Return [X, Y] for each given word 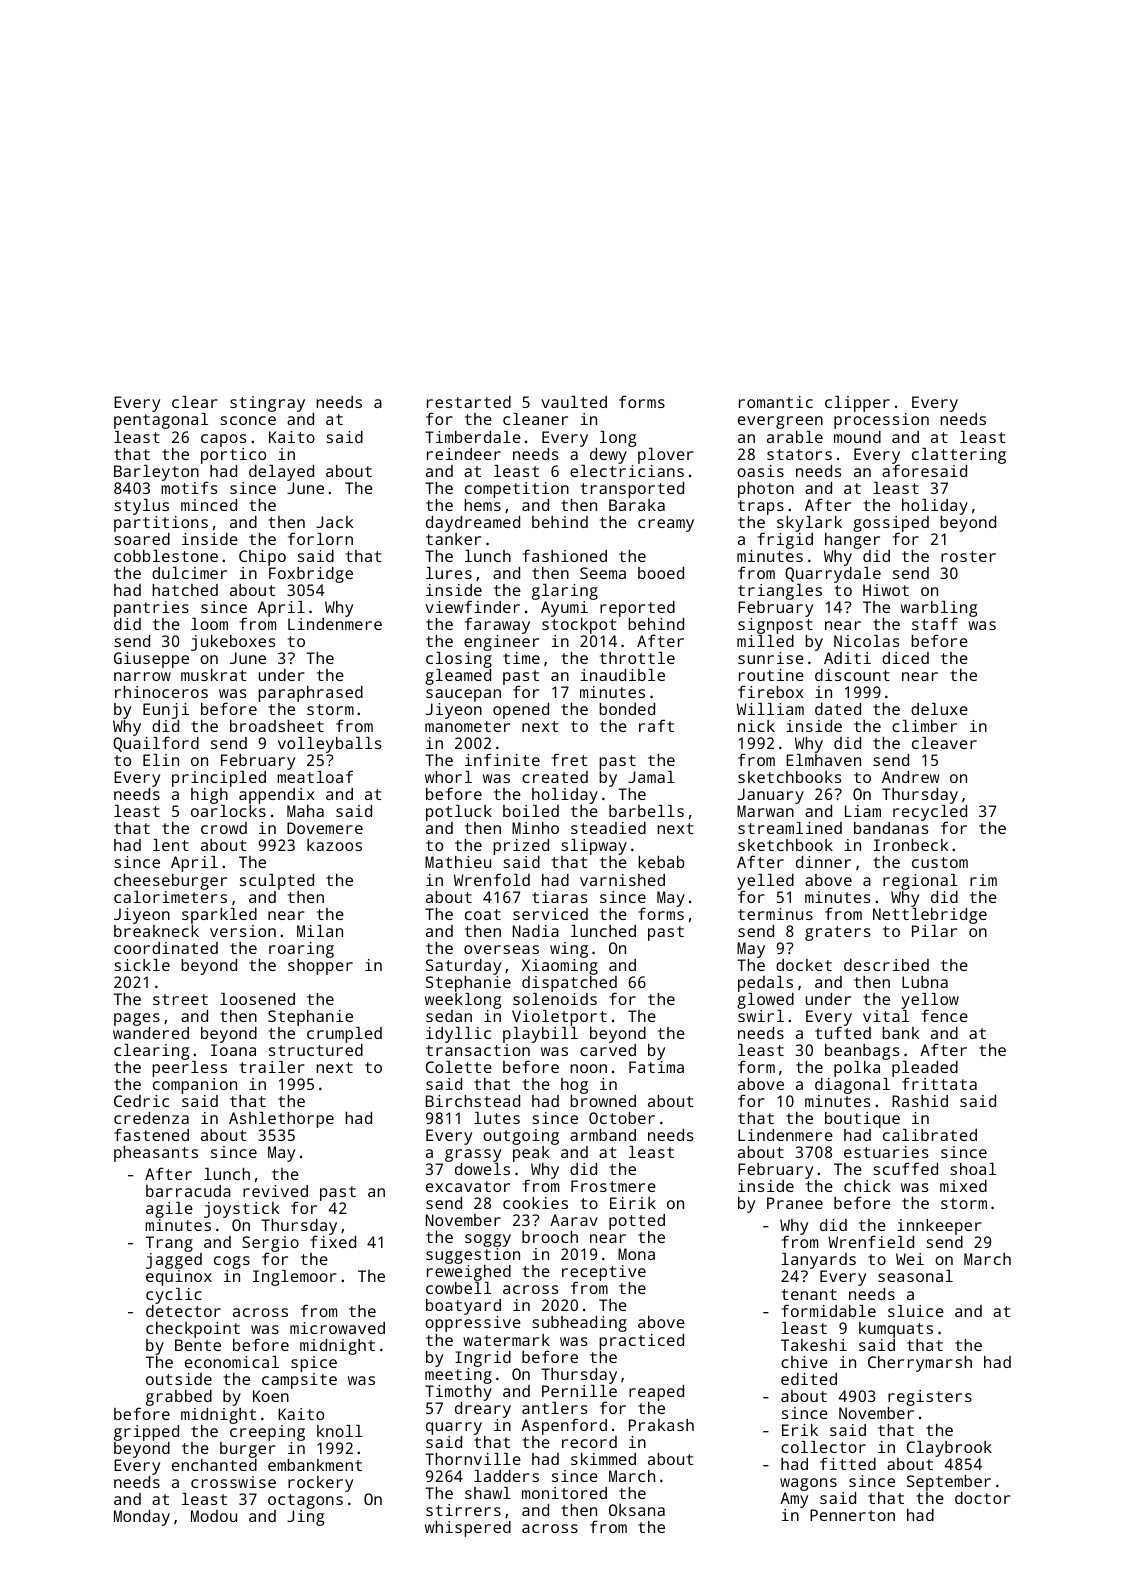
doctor [983, 1498]
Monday [142, 1518]
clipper [857, 404]
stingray [267, 404]
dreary [483, 1410]
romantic [776, 402]
